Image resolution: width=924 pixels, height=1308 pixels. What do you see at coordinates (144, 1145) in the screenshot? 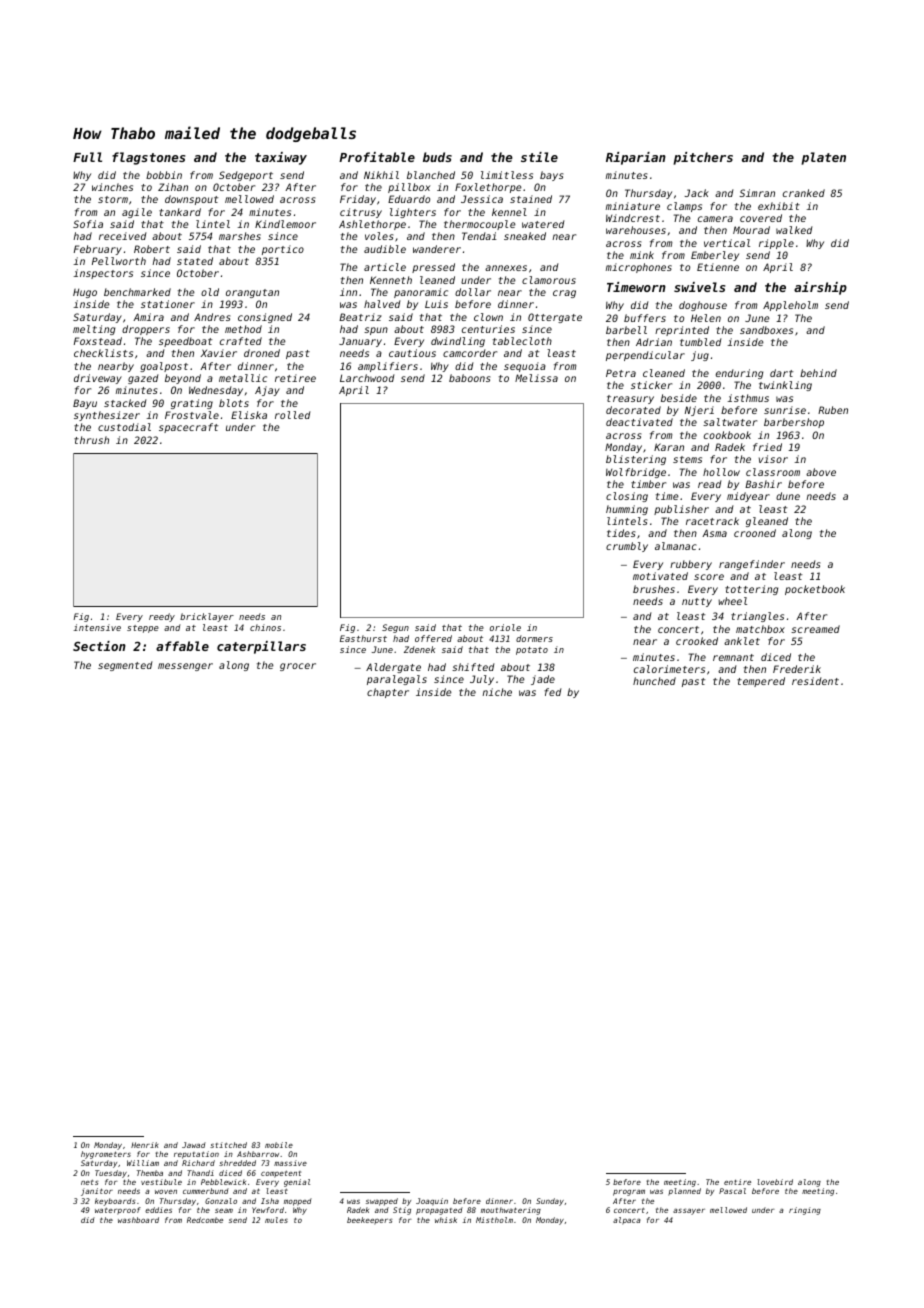
I see `Henrik` at bounding box center [144, 1145].
